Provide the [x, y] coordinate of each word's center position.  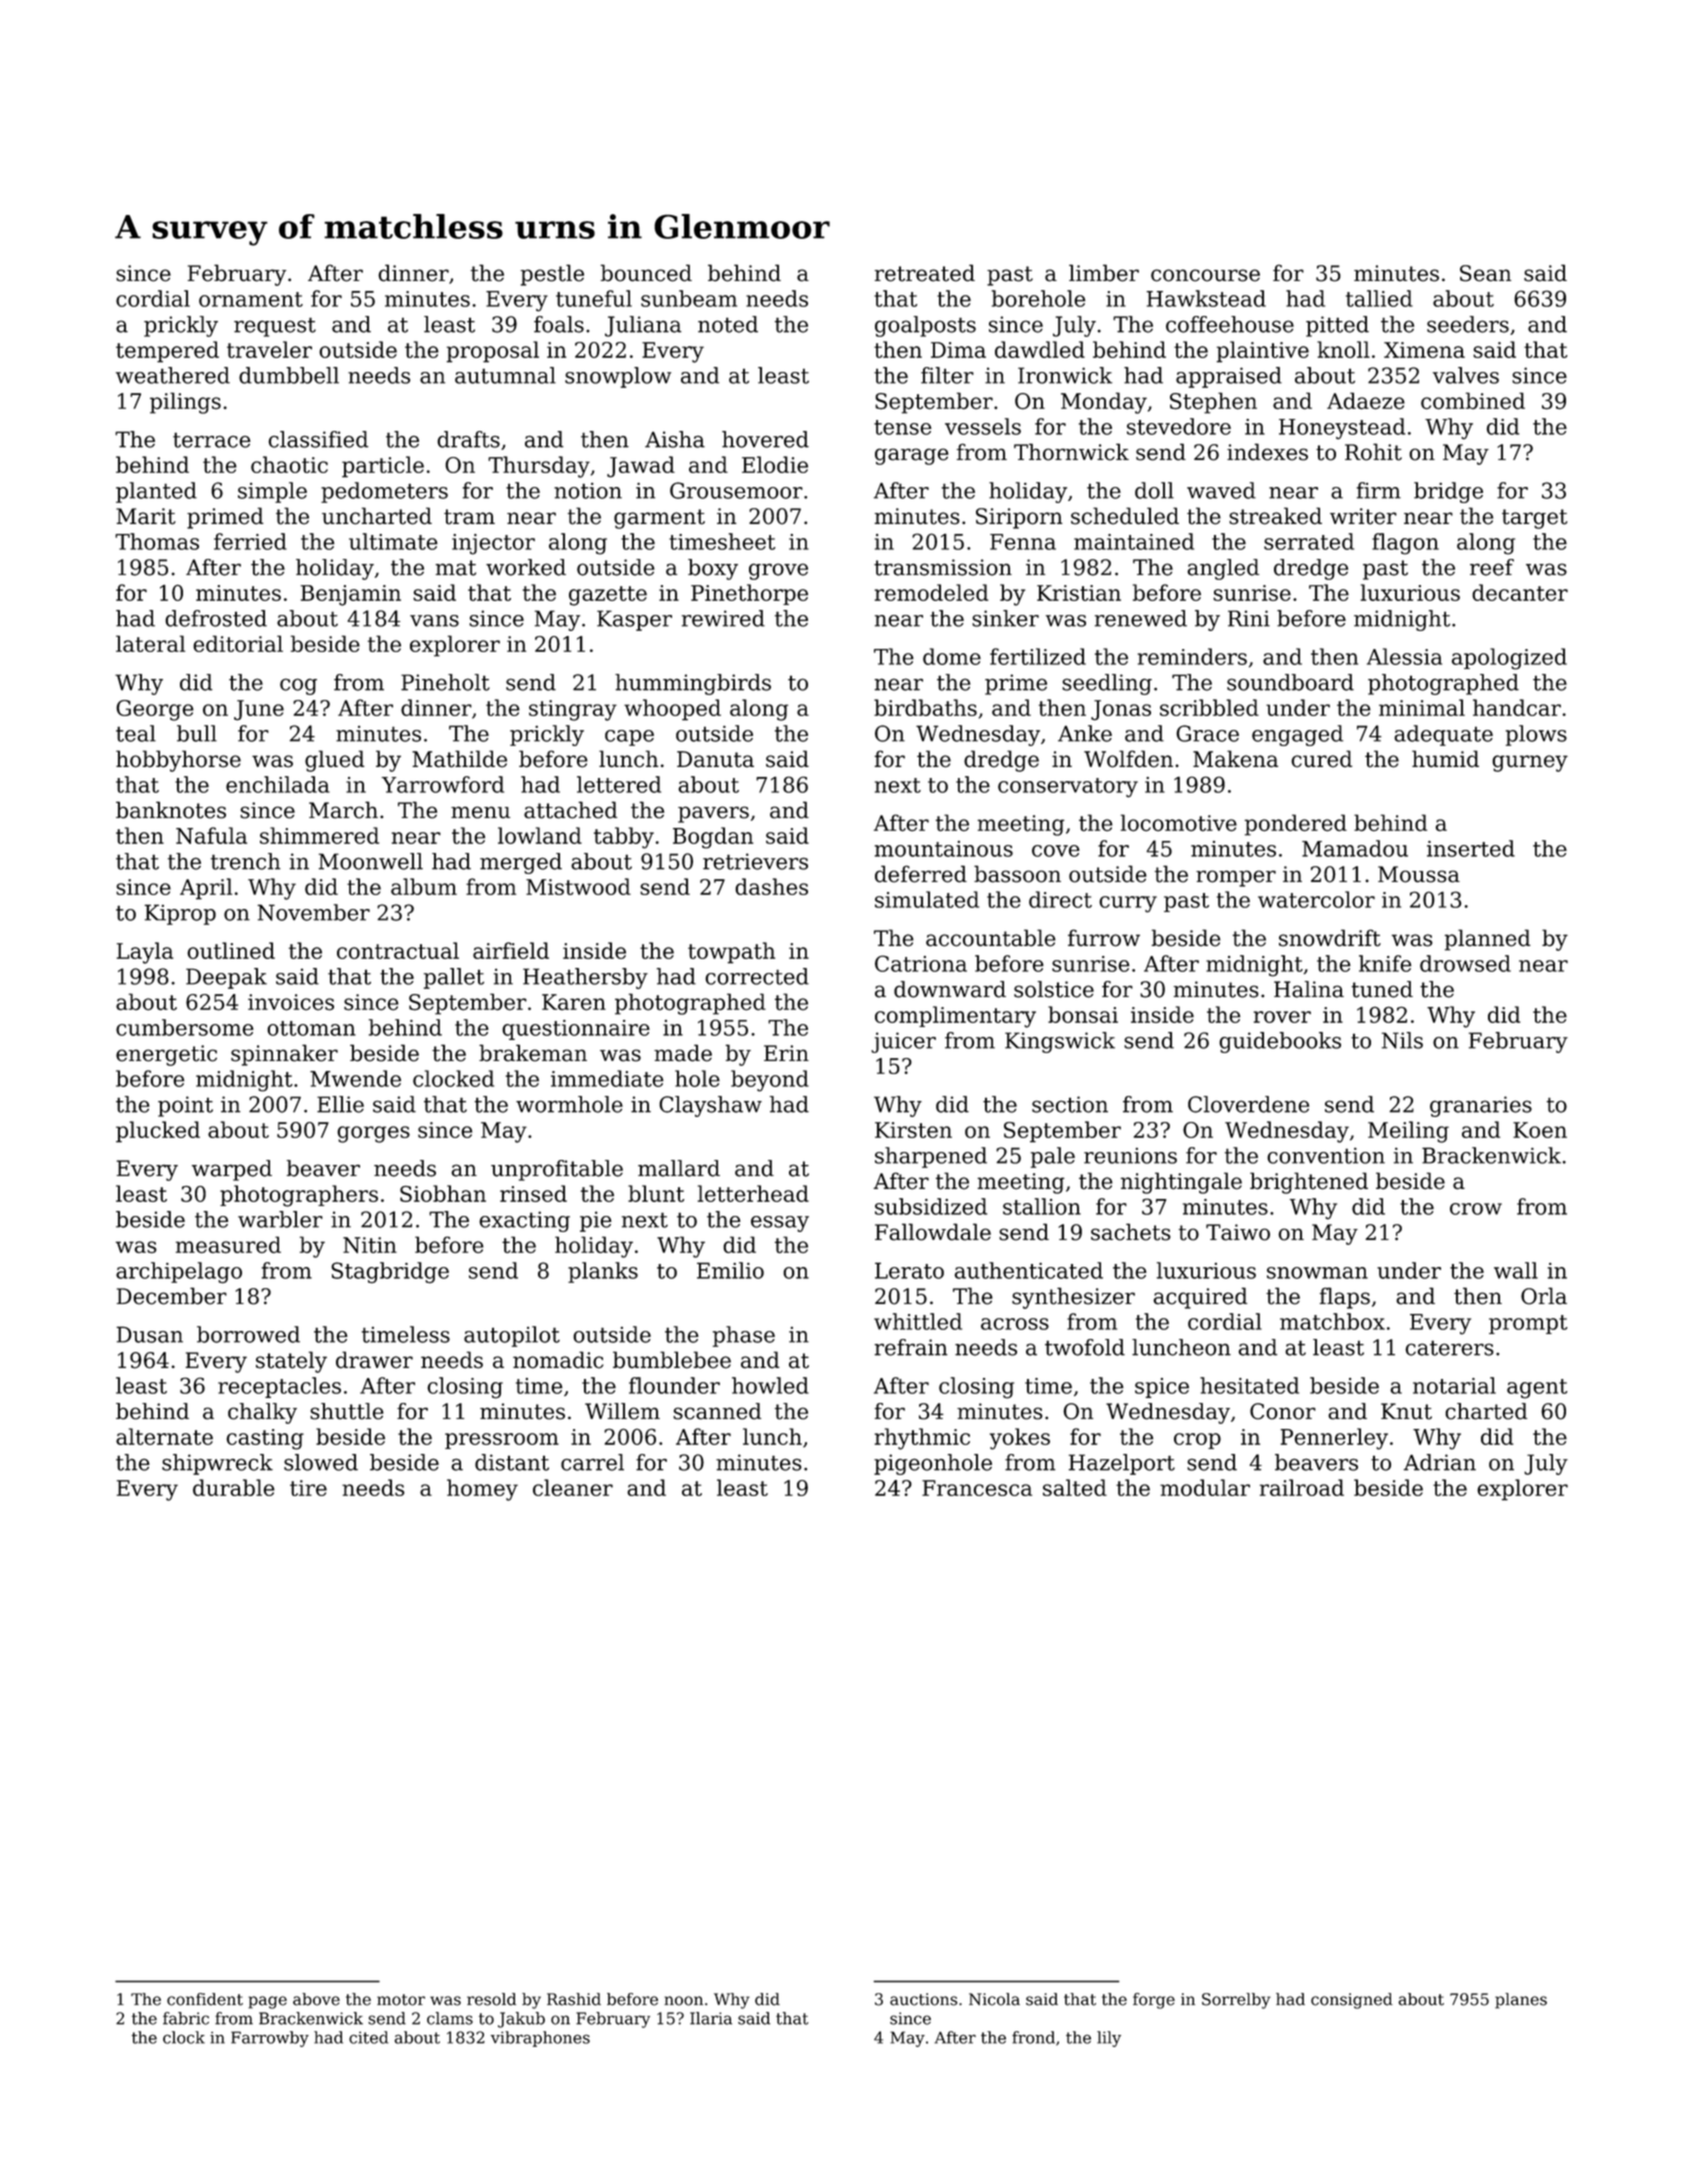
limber [1104, 273]
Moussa [1419, 874]
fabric [186, 2018]
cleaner [573, 1487]
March [343, 810]
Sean [1485, 273]
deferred [921, 874]
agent [1537, 1389]
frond [1033, 2037]
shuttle [347, 1411]
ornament [251, 299]
